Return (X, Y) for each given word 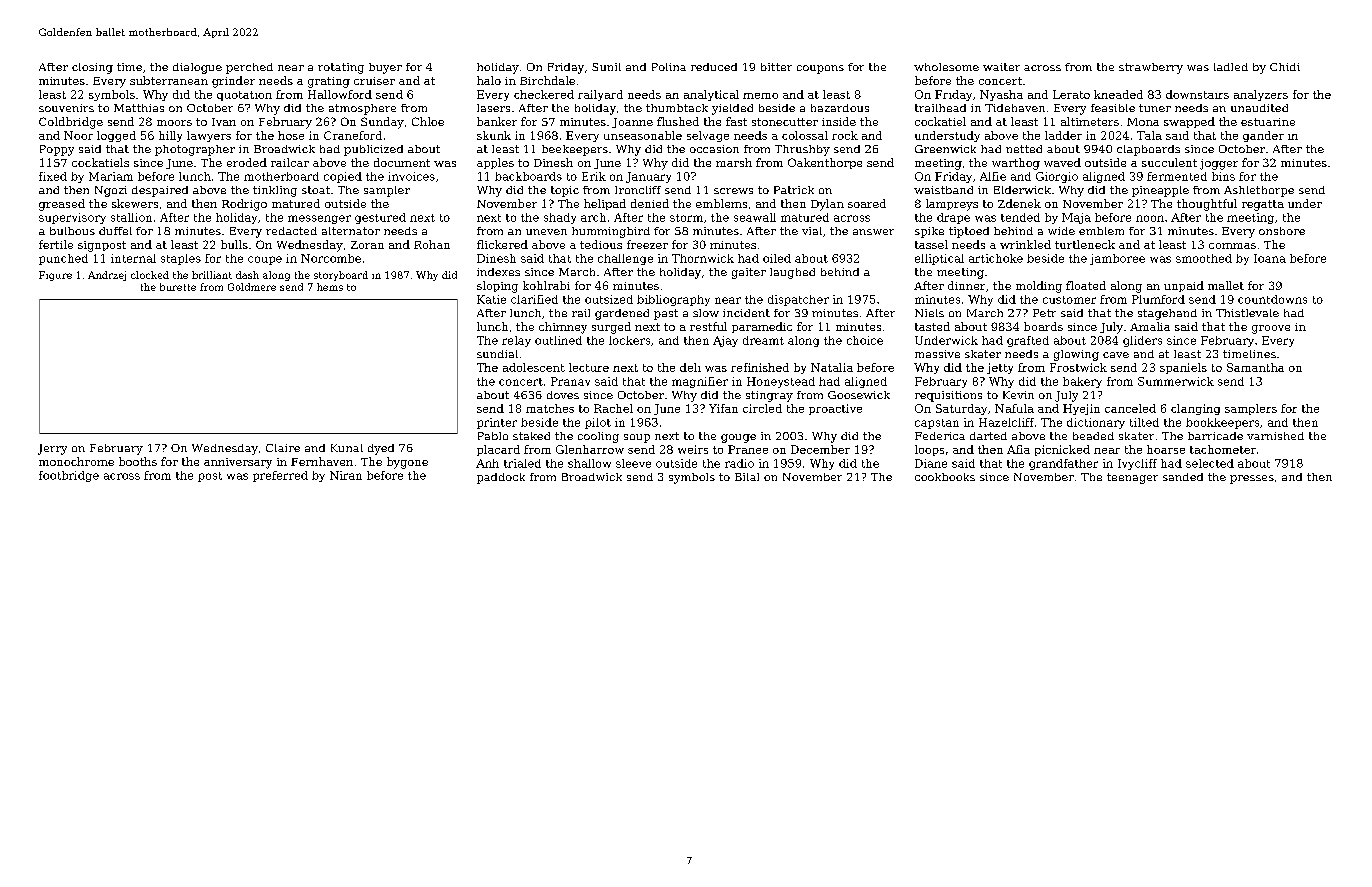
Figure (55, 276)
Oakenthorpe (825, 163)
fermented (1177, 176)
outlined (558, 340)
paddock (501, 478)
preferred (280, 476)
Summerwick (1176, 381)
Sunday (382, 123)
